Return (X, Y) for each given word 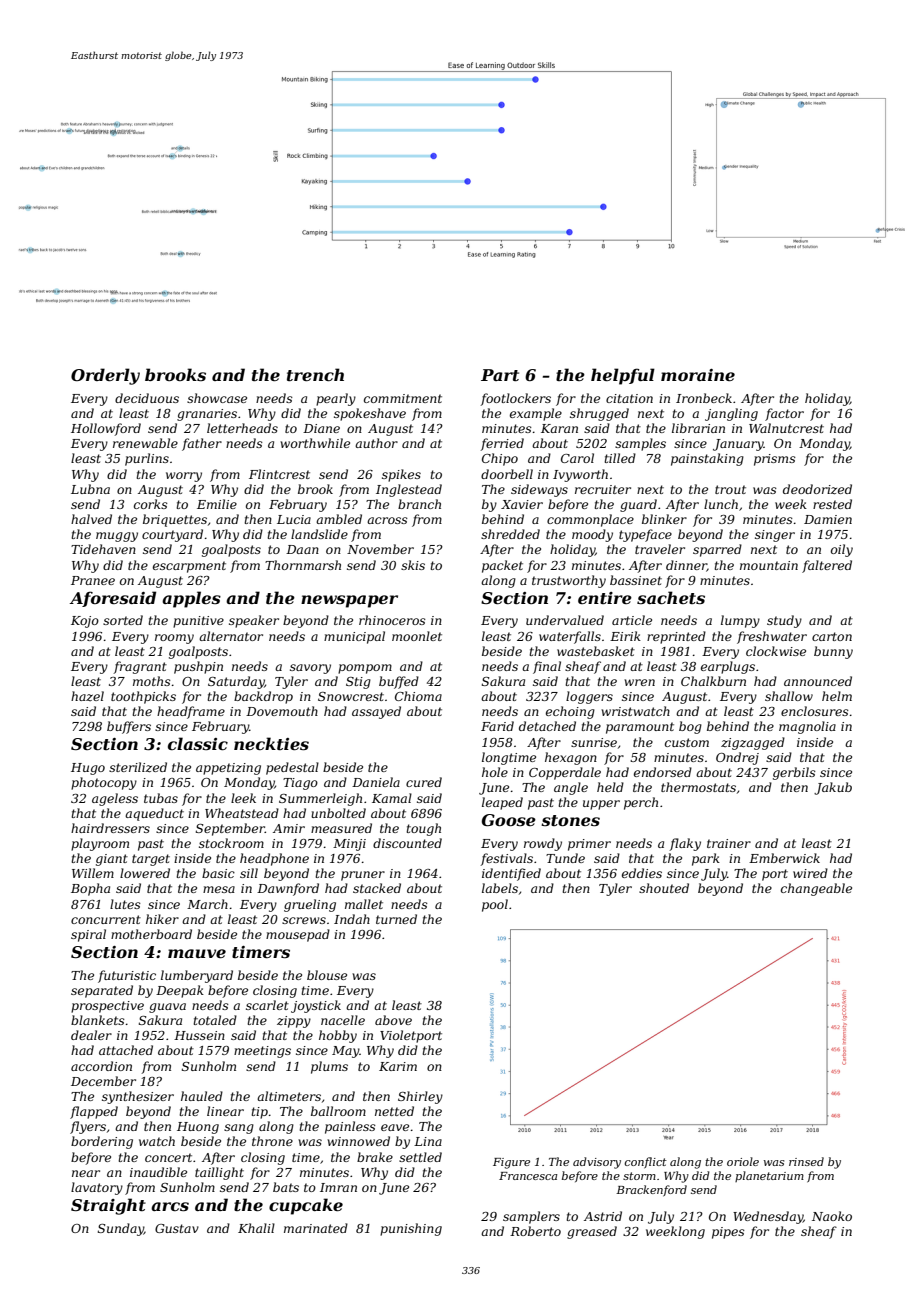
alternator (231, 636)
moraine (698, 375)
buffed (399, 682)
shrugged (599, 414)
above (393, 1020)
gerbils (794, 773)
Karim (398, 1066)
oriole (743, 1161)
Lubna (90, 489)
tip (259, 1113)
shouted (664, 888)
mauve (197, 953)
